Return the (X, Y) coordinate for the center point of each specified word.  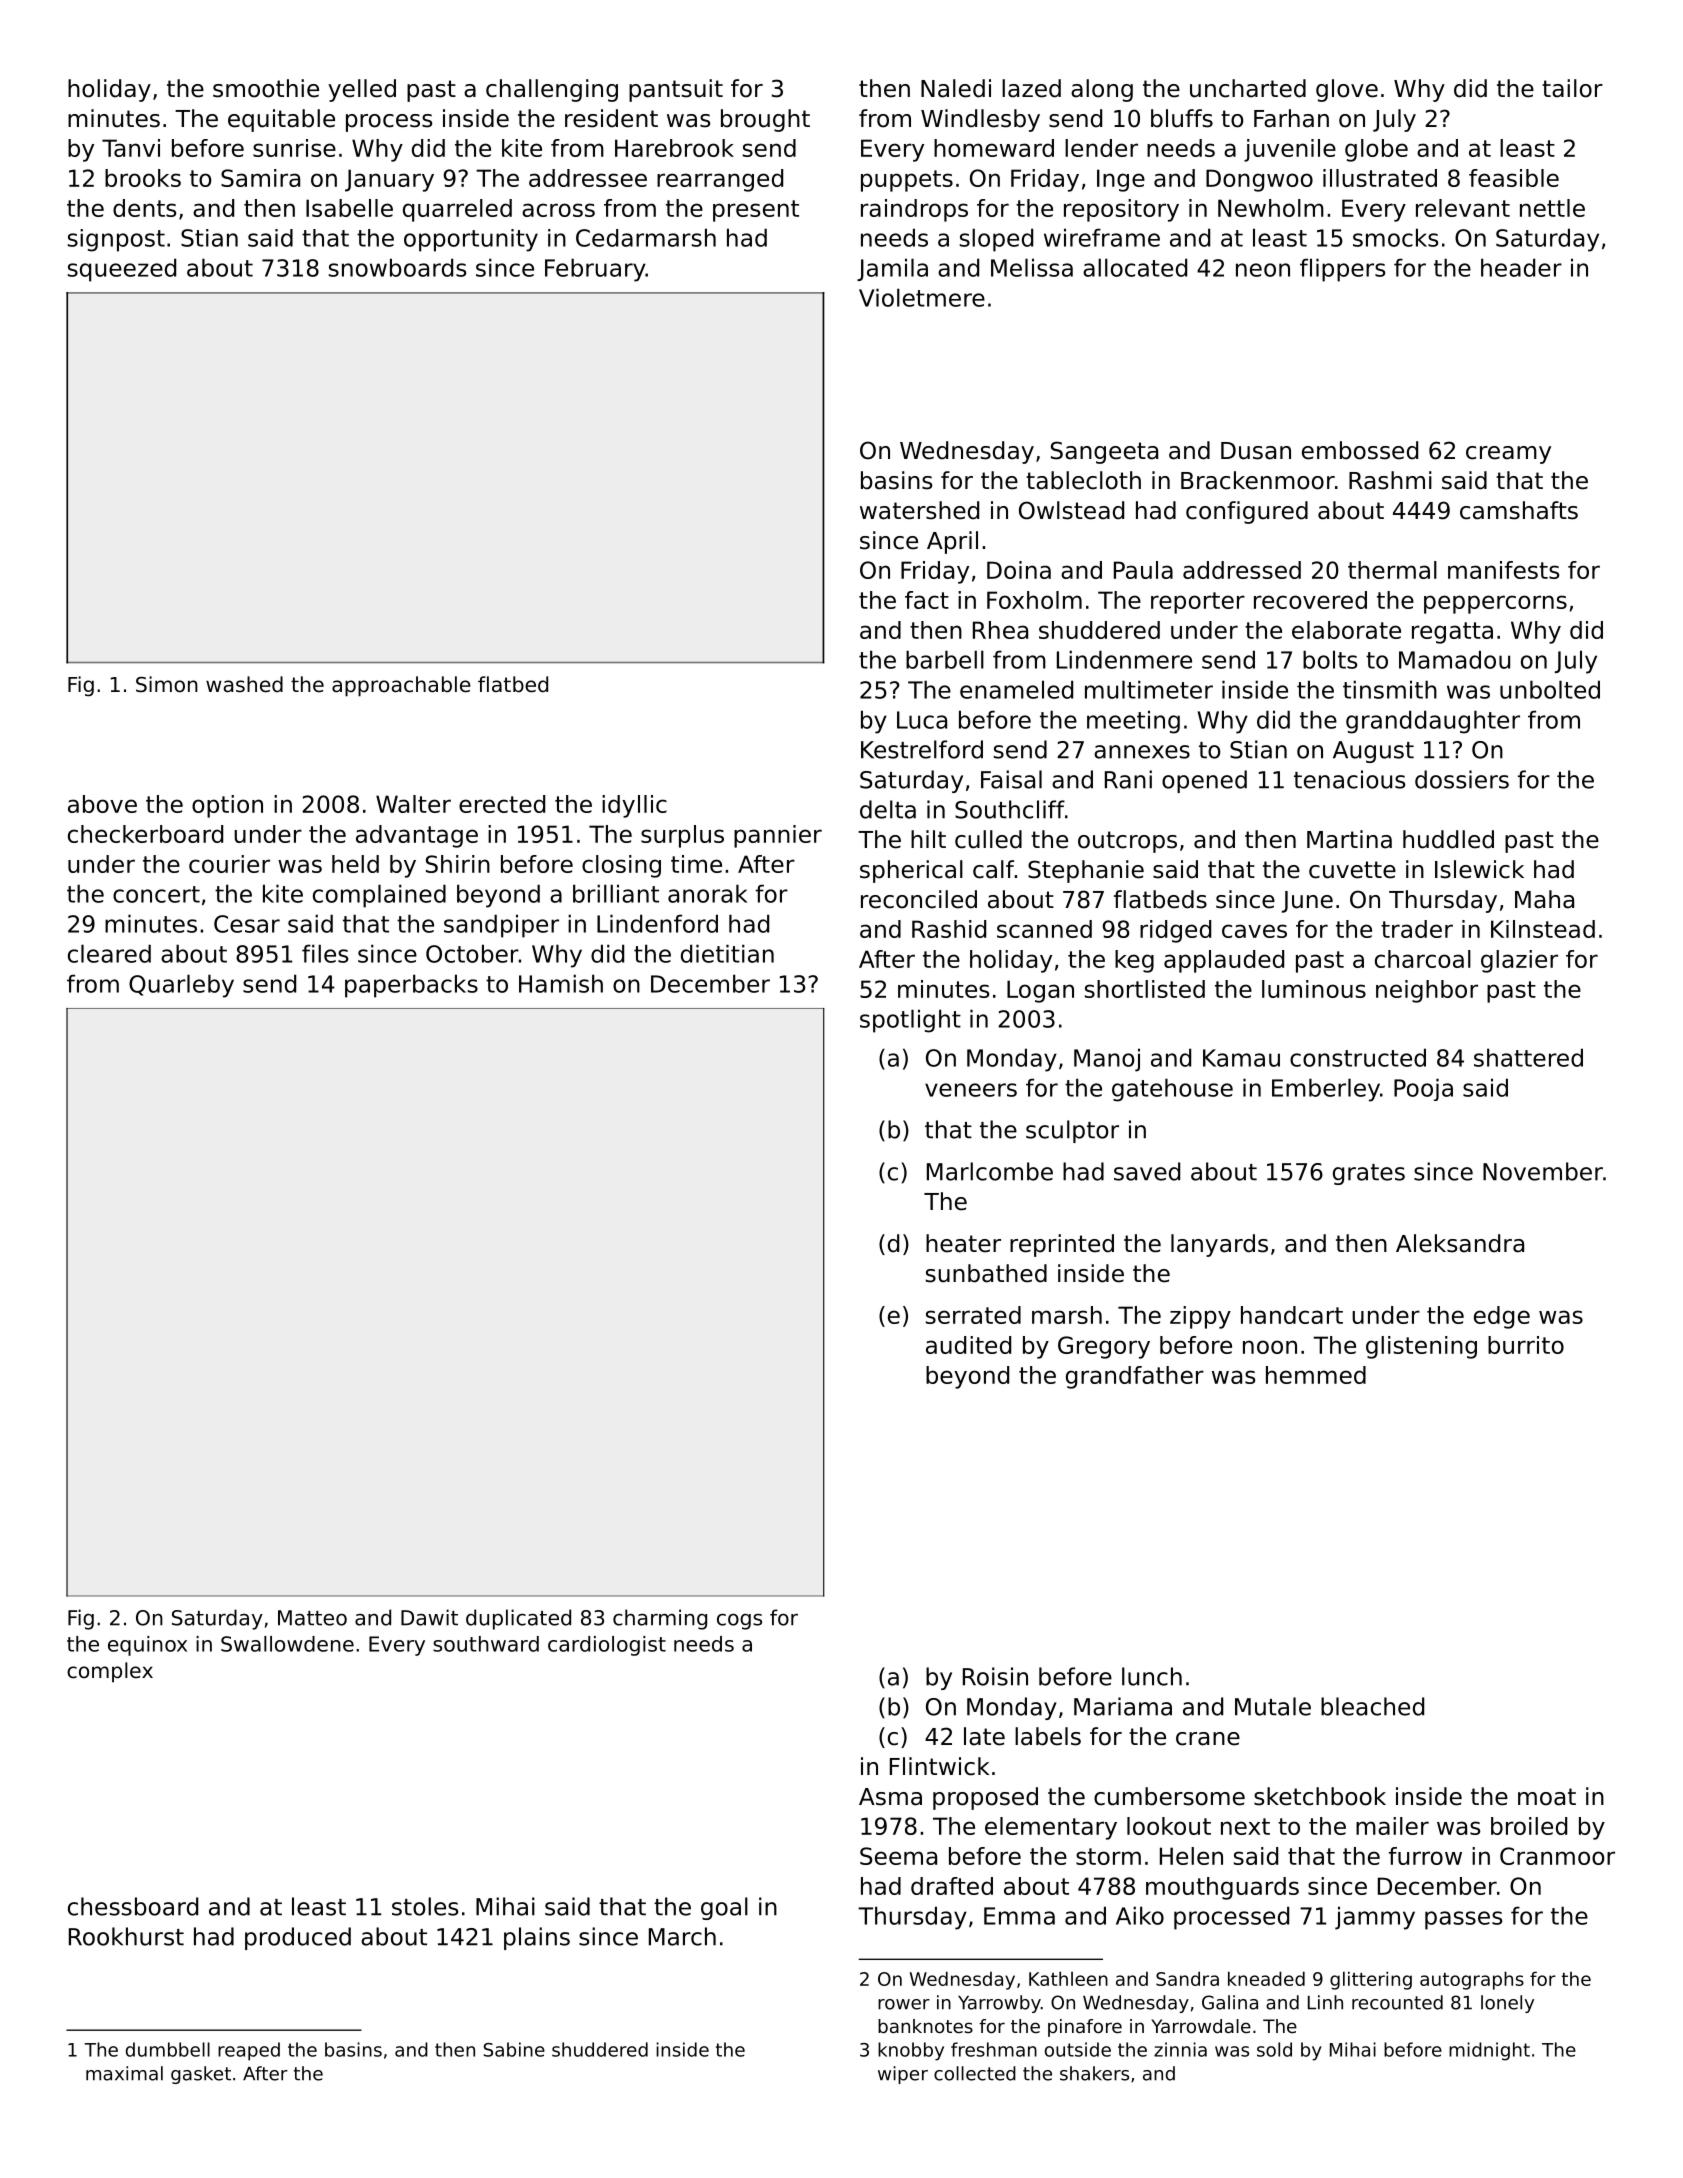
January (389, 180)
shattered (1528, 1057)
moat (1547, 1797)
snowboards (397, 267)
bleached (1372, 1706)
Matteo (312, 1618)
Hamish (561, 983)
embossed (1360, 450)
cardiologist (607, 1646)
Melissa (1032, 267)
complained (379, 896)
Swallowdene (287, 1644)
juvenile (1290, 150)
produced (298, 1938)
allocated (1135, 267)
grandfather (1135, 1377)
